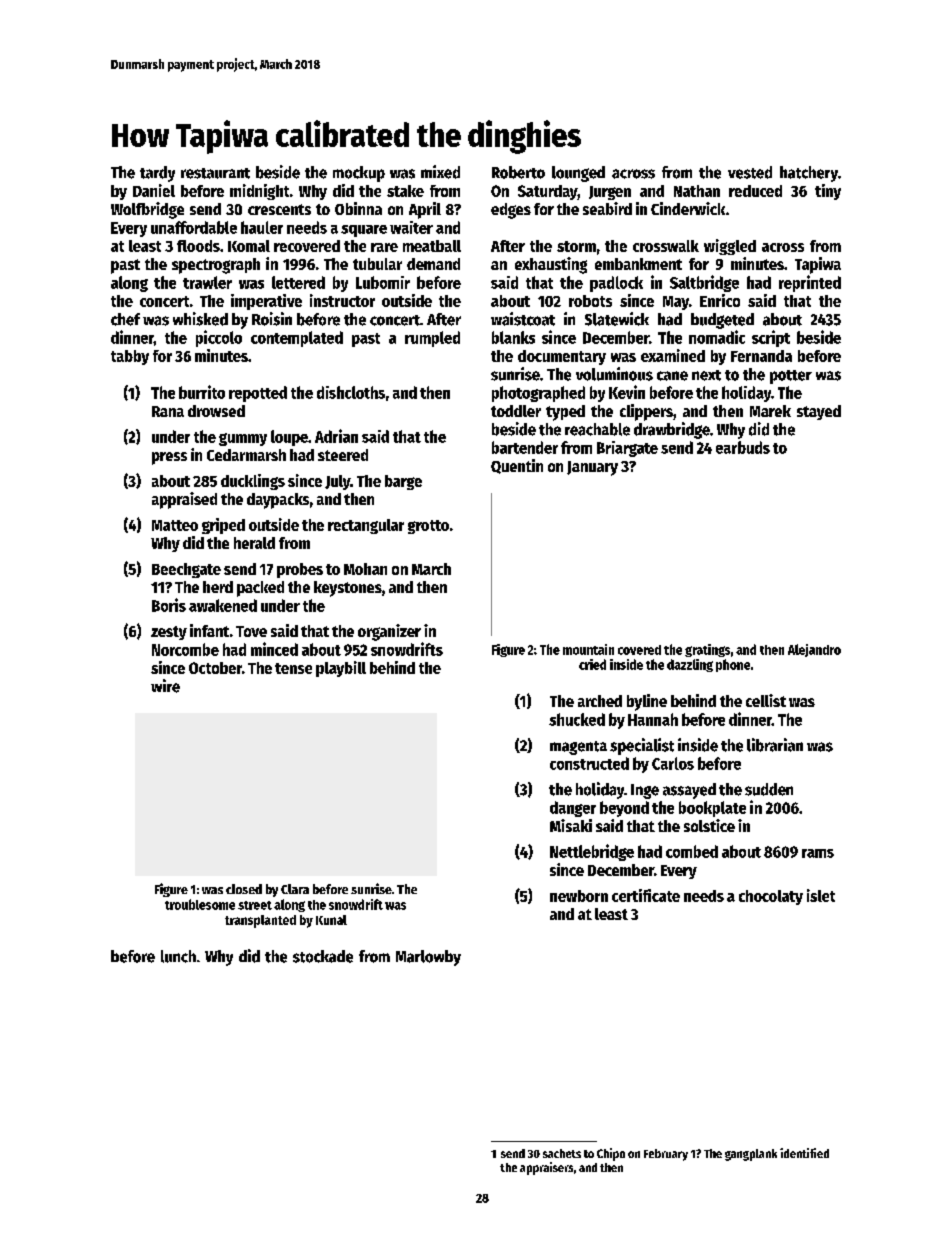 This screenshot has width=952, height=1233. What do you see at coordinates (157, 174) in the screenshot?
I see `tardy` at bounding box center [157, 174].
